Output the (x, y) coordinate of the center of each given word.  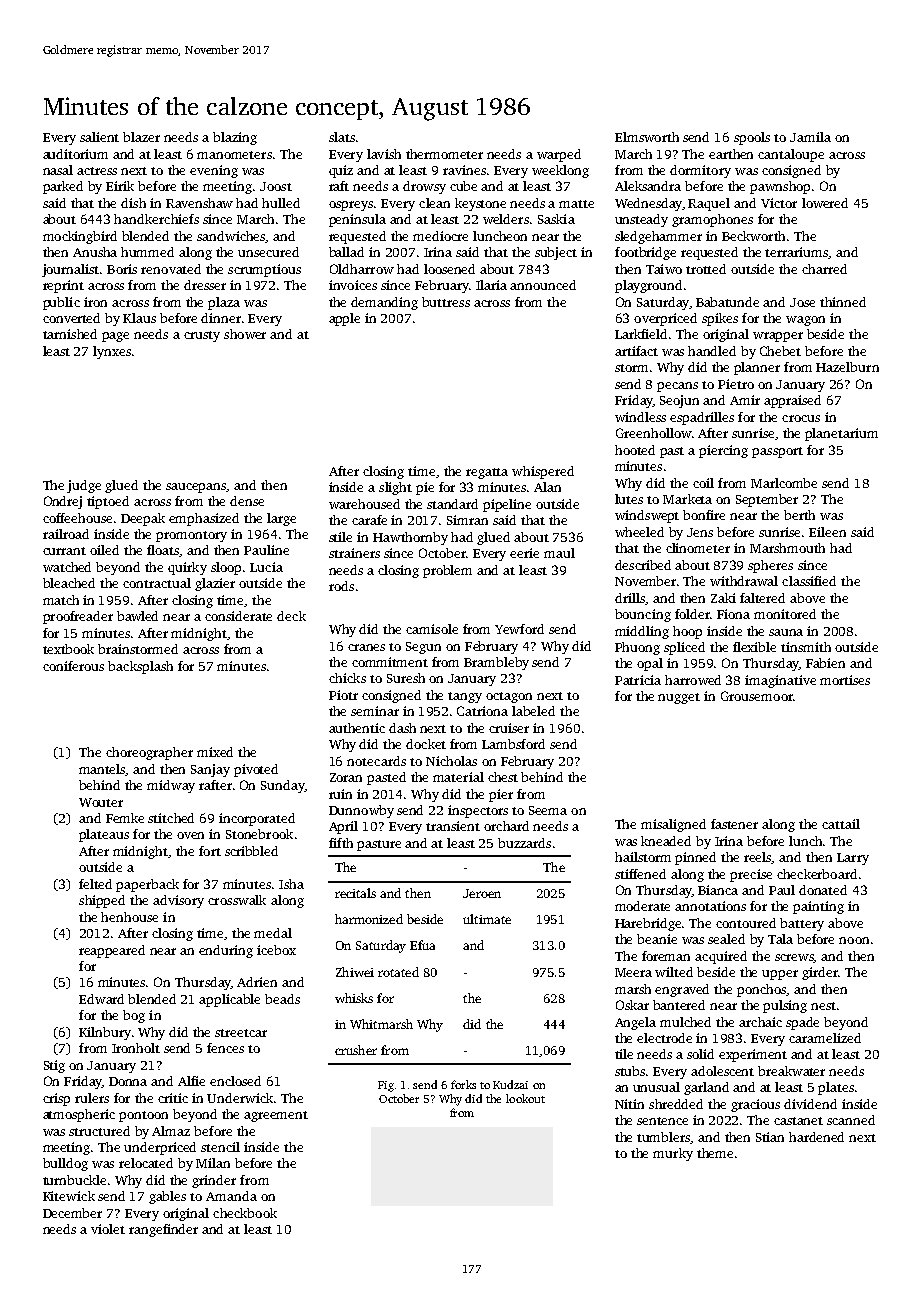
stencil (220, 1147)
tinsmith (806, 647)
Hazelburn (847, 367)
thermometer (444, 154)
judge (84, 486)
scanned (851, 1120)
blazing (235, 138)
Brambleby (496, 663)
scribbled (251, 851)
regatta (487, 473)
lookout (525, 1098)
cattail (841, 824)
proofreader (78, 617)
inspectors (478, 811)
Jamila (810, 137)
